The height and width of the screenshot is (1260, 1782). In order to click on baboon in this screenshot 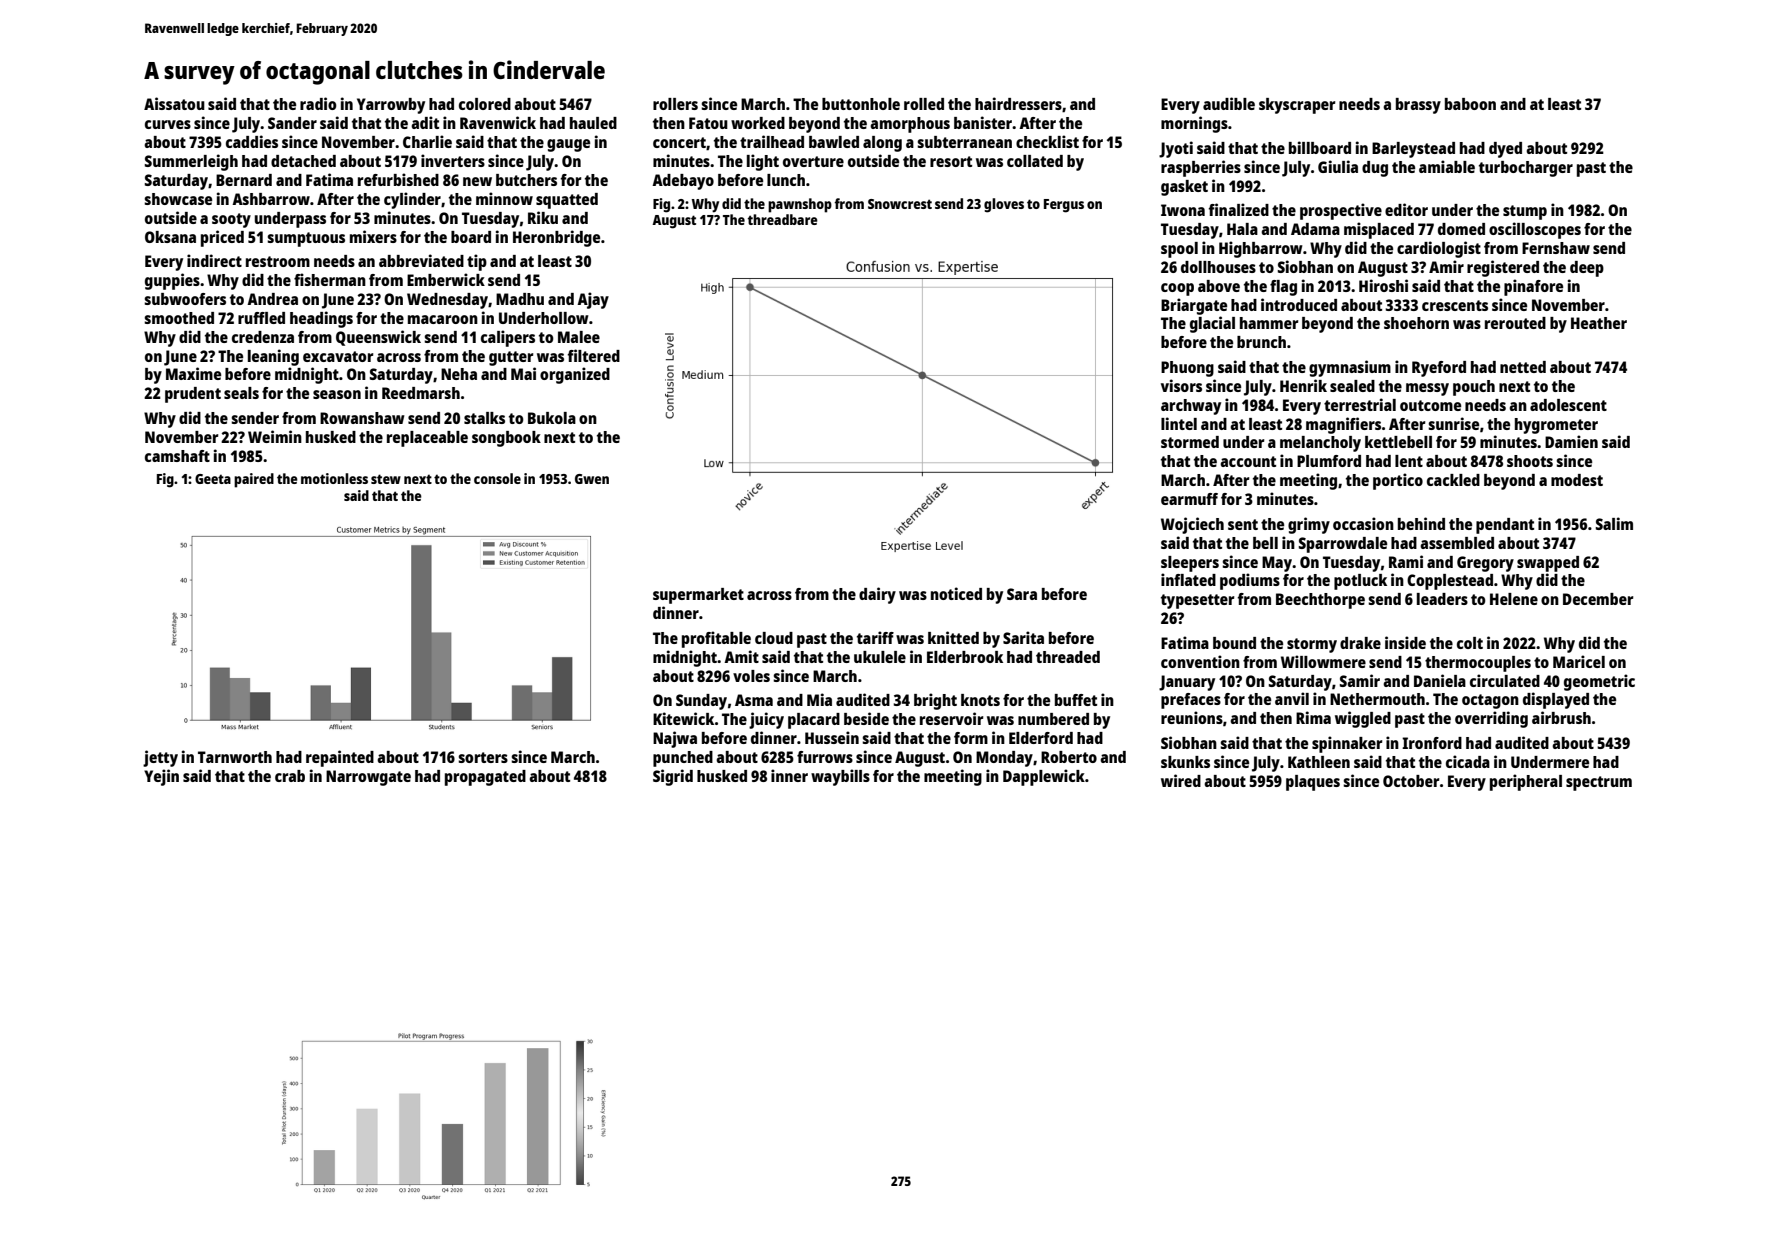, I will do `click(1470, 104)`.
